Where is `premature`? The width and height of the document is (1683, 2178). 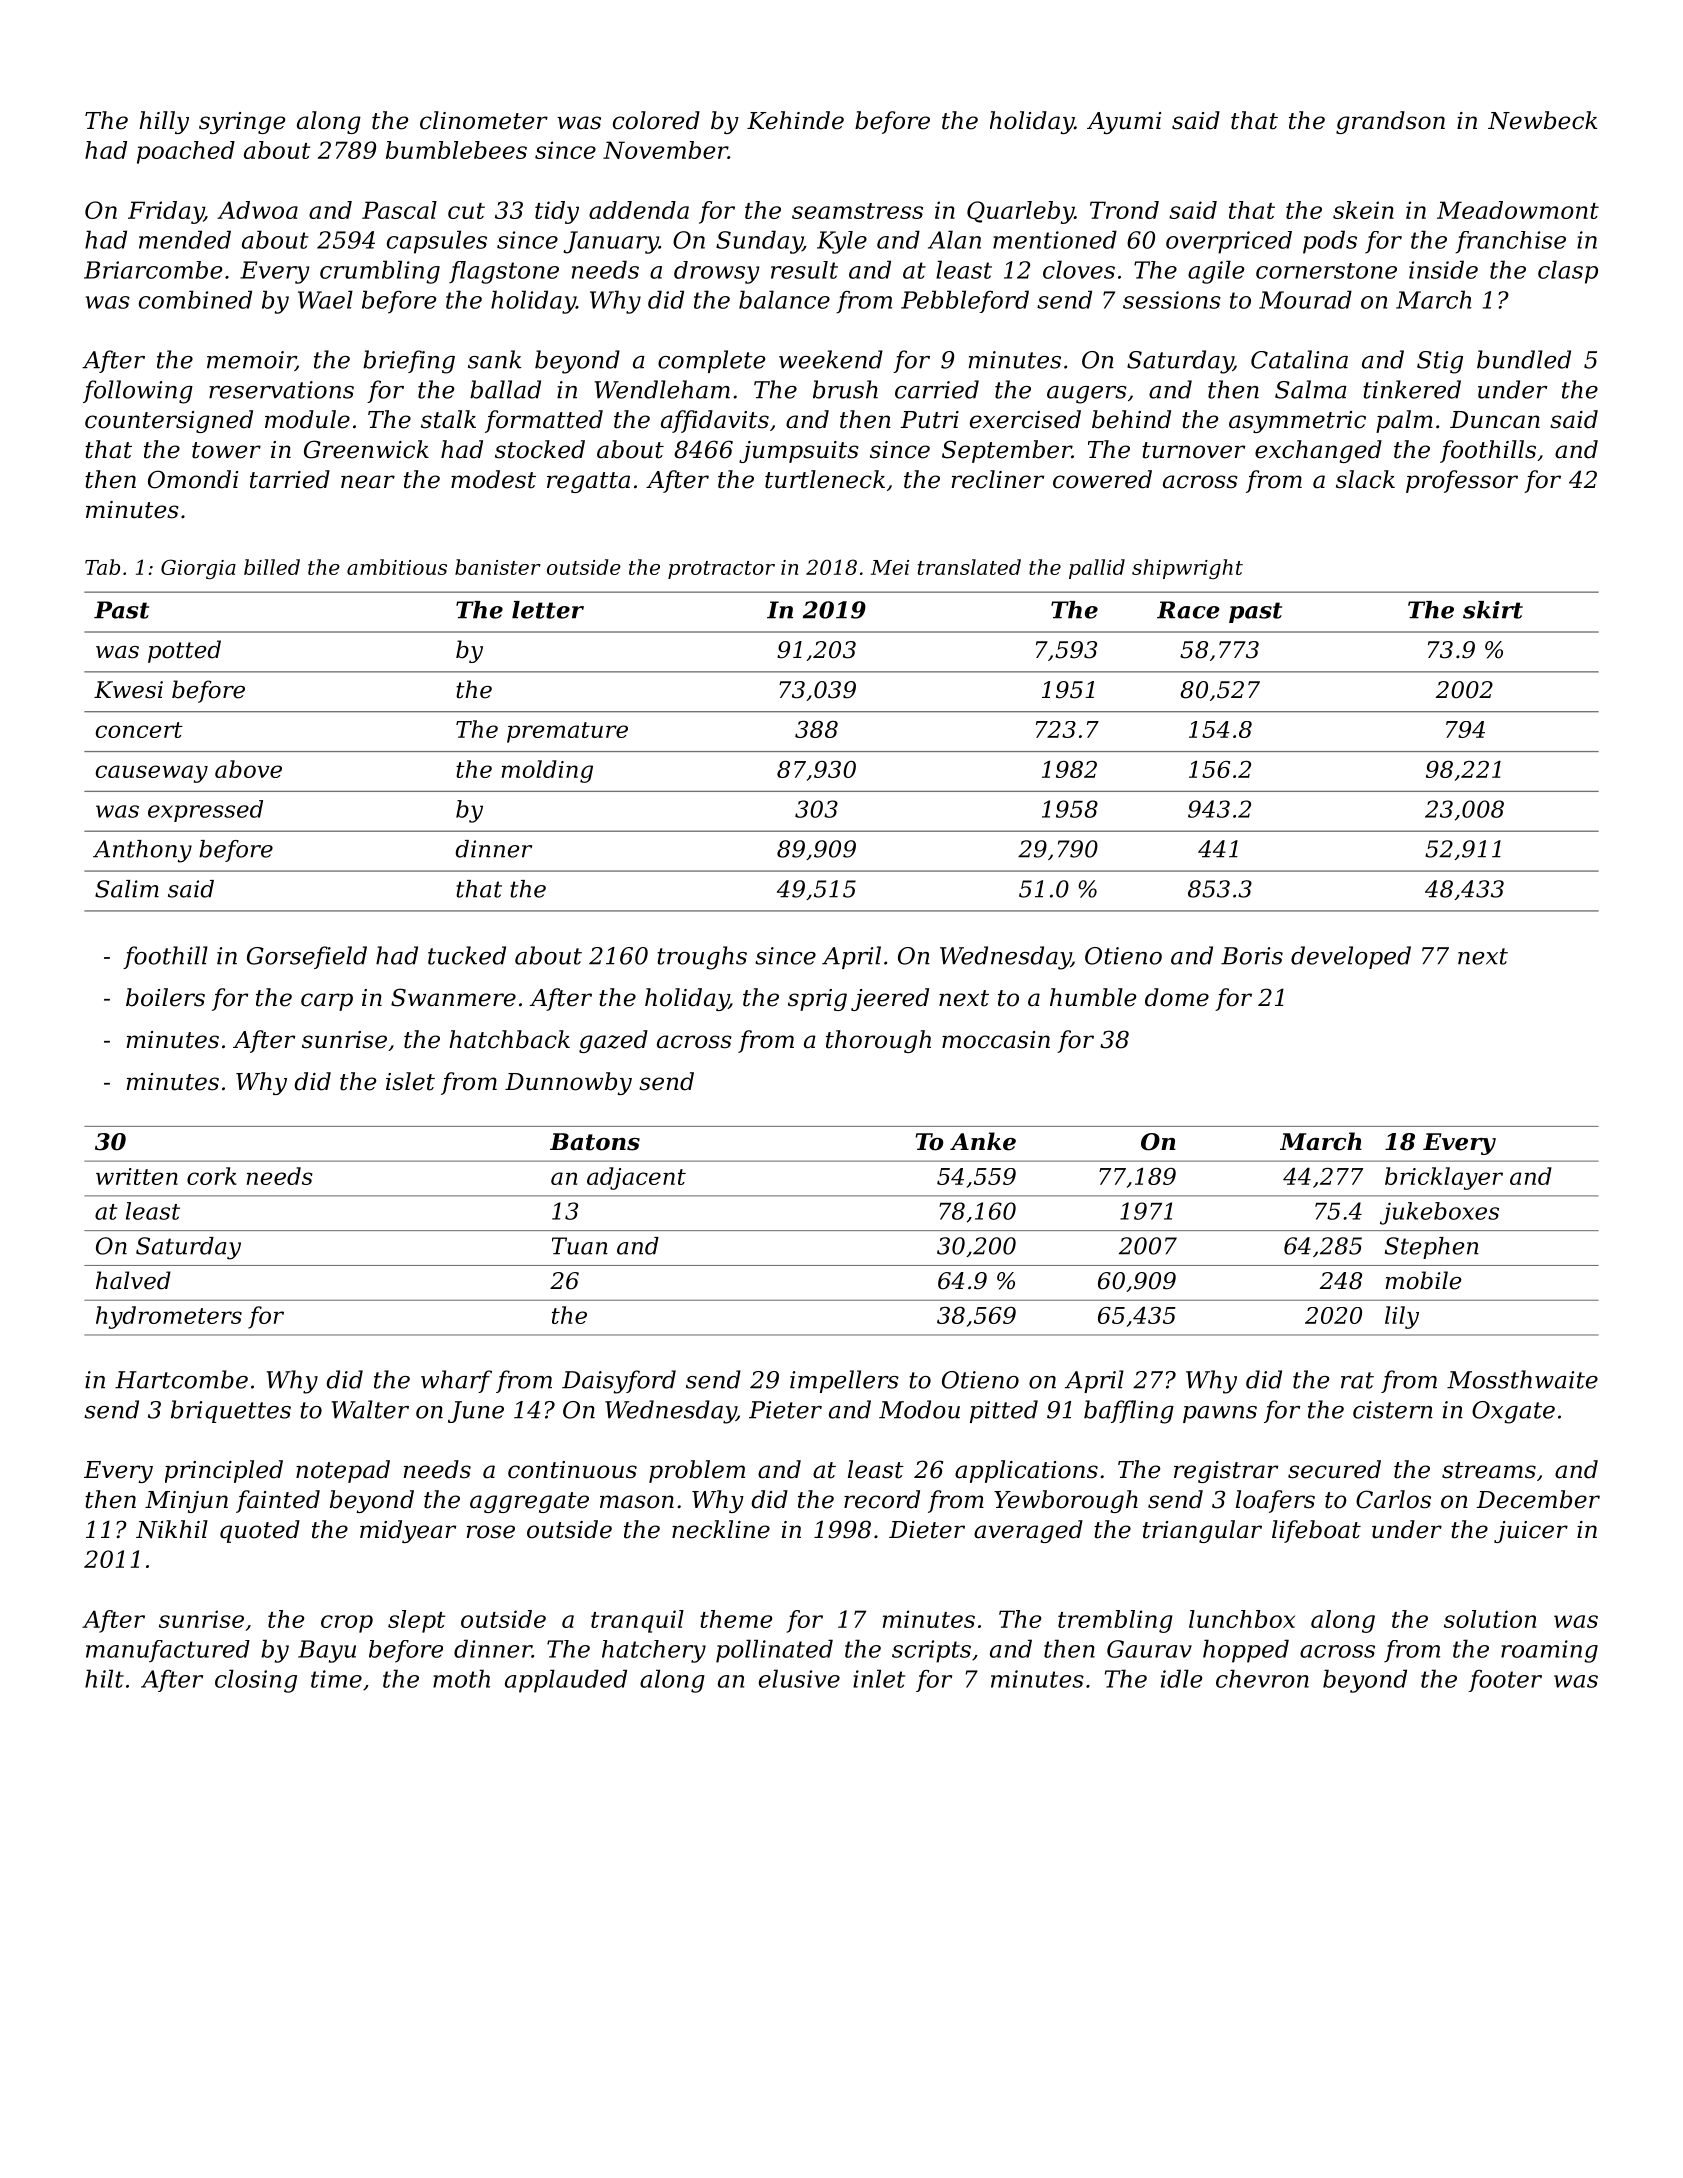
premature is located at coordinates (567, 732).
